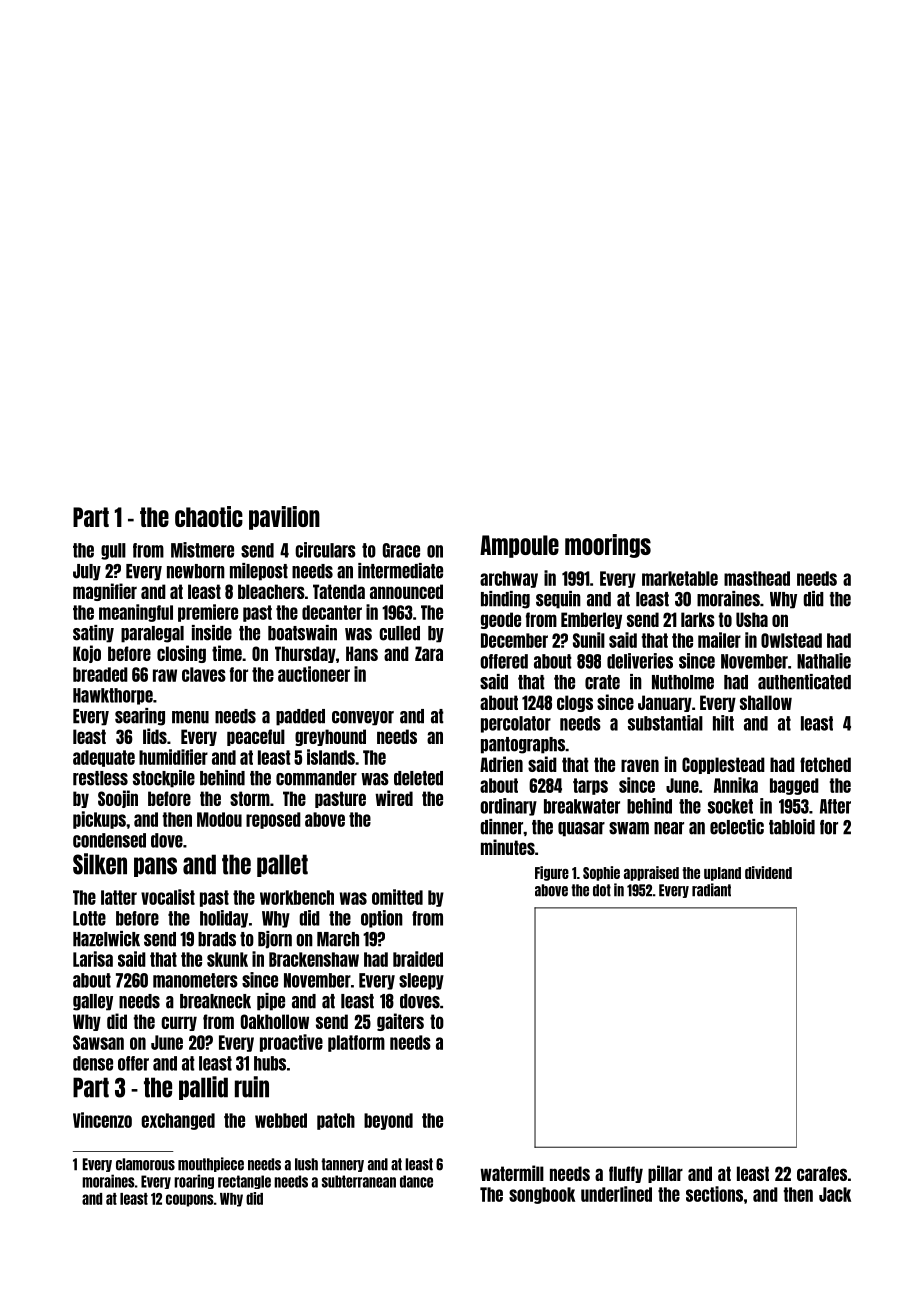 The image size is (924, 1308). I want to click on Figure, so click(552, 873).
